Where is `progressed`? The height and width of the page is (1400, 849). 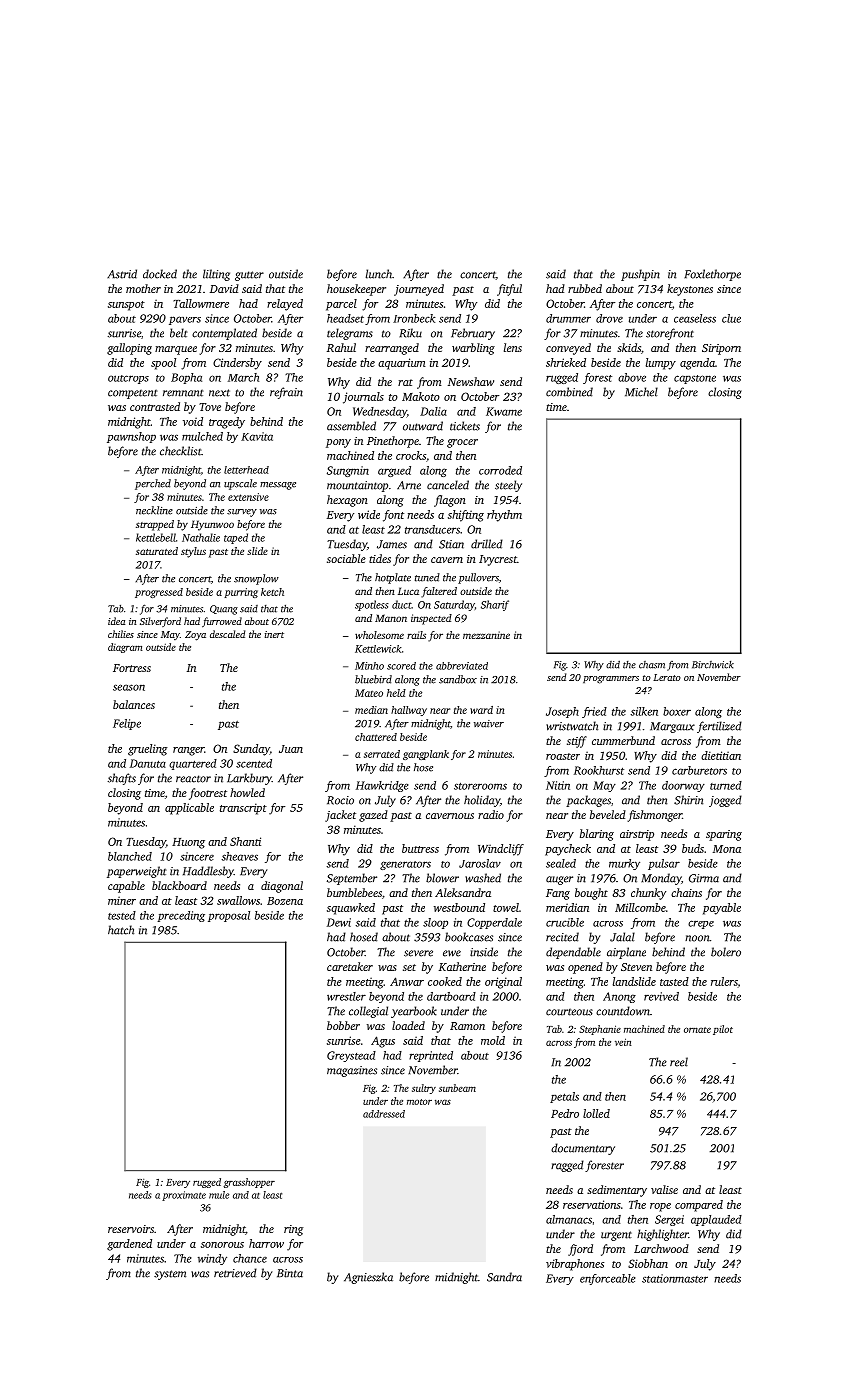
progressed is located at coordinates (159, 593).
